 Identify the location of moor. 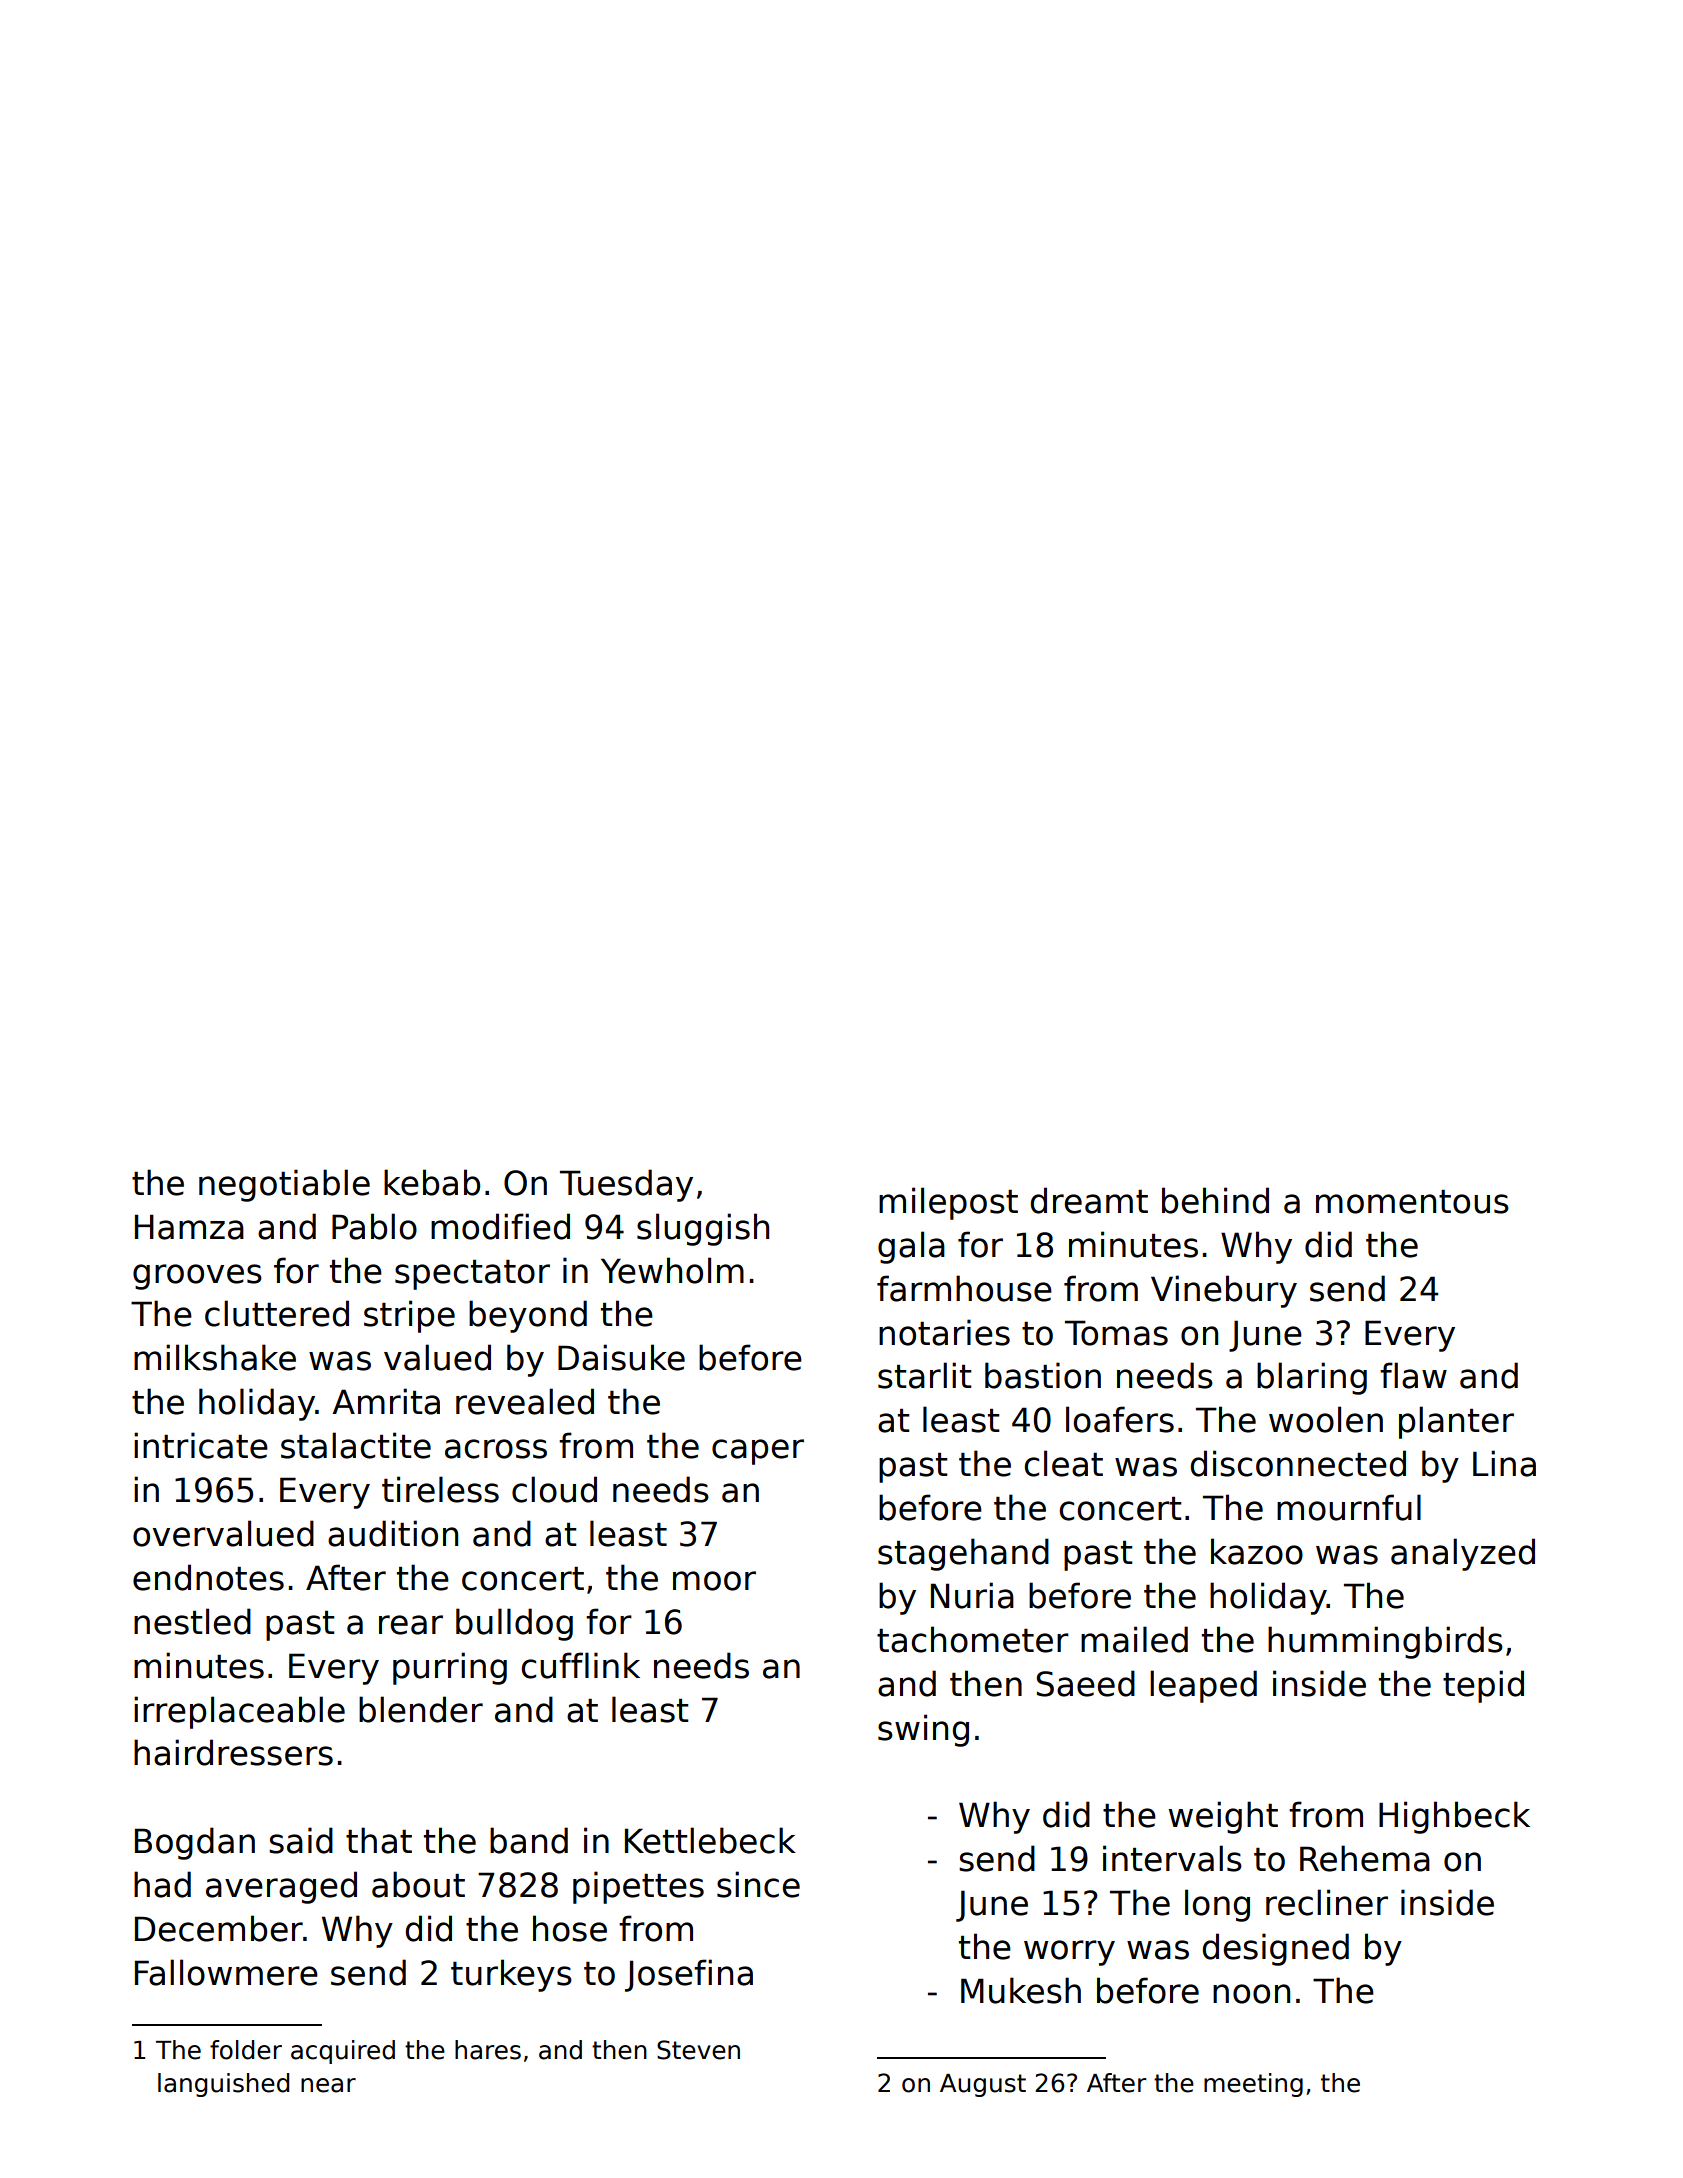
(714, 1581).
